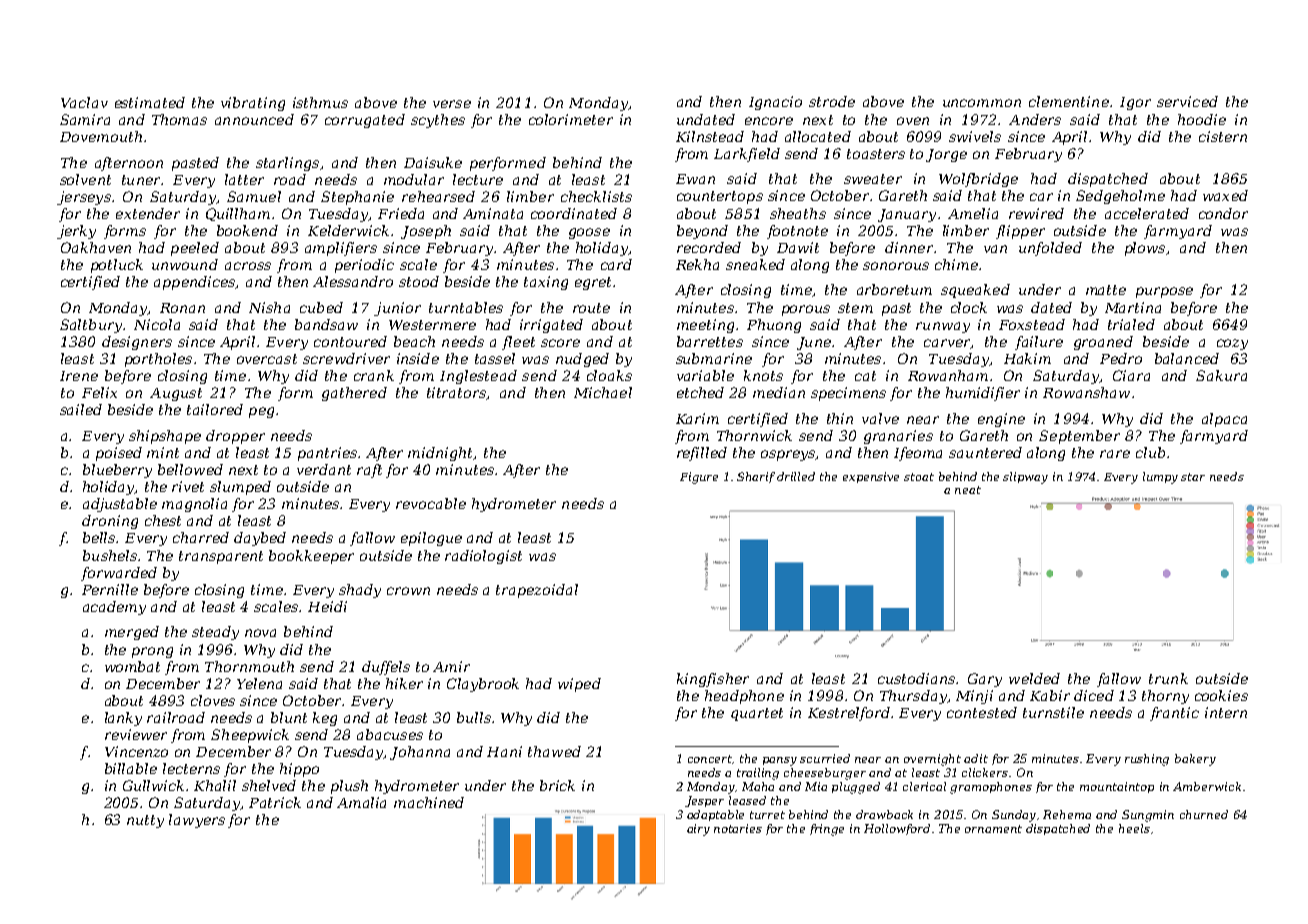  I want to click on latter, so click(244, 179).
